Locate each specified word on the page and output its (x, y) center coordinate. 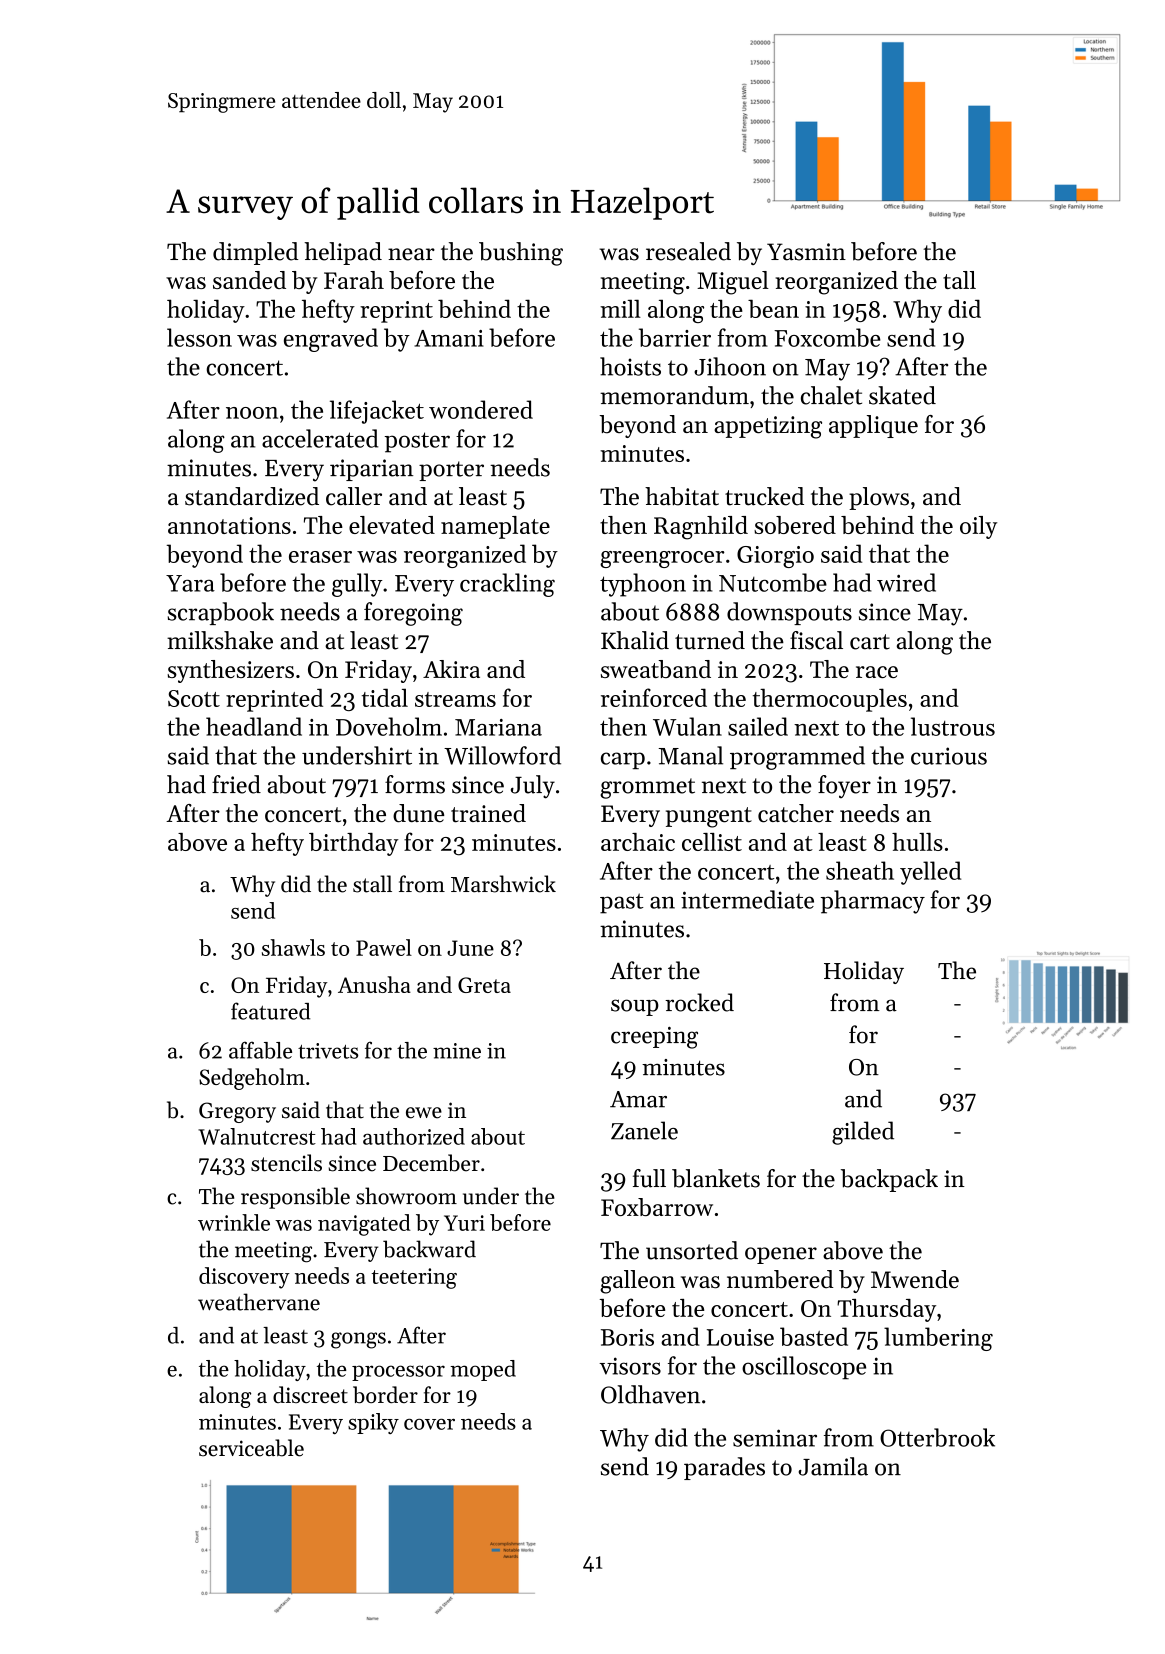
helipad (343, 253)
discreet (310, 1394)
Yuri (464, 1223)
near (411, 254)
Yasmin (806, 252)
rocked (699, 1002)
